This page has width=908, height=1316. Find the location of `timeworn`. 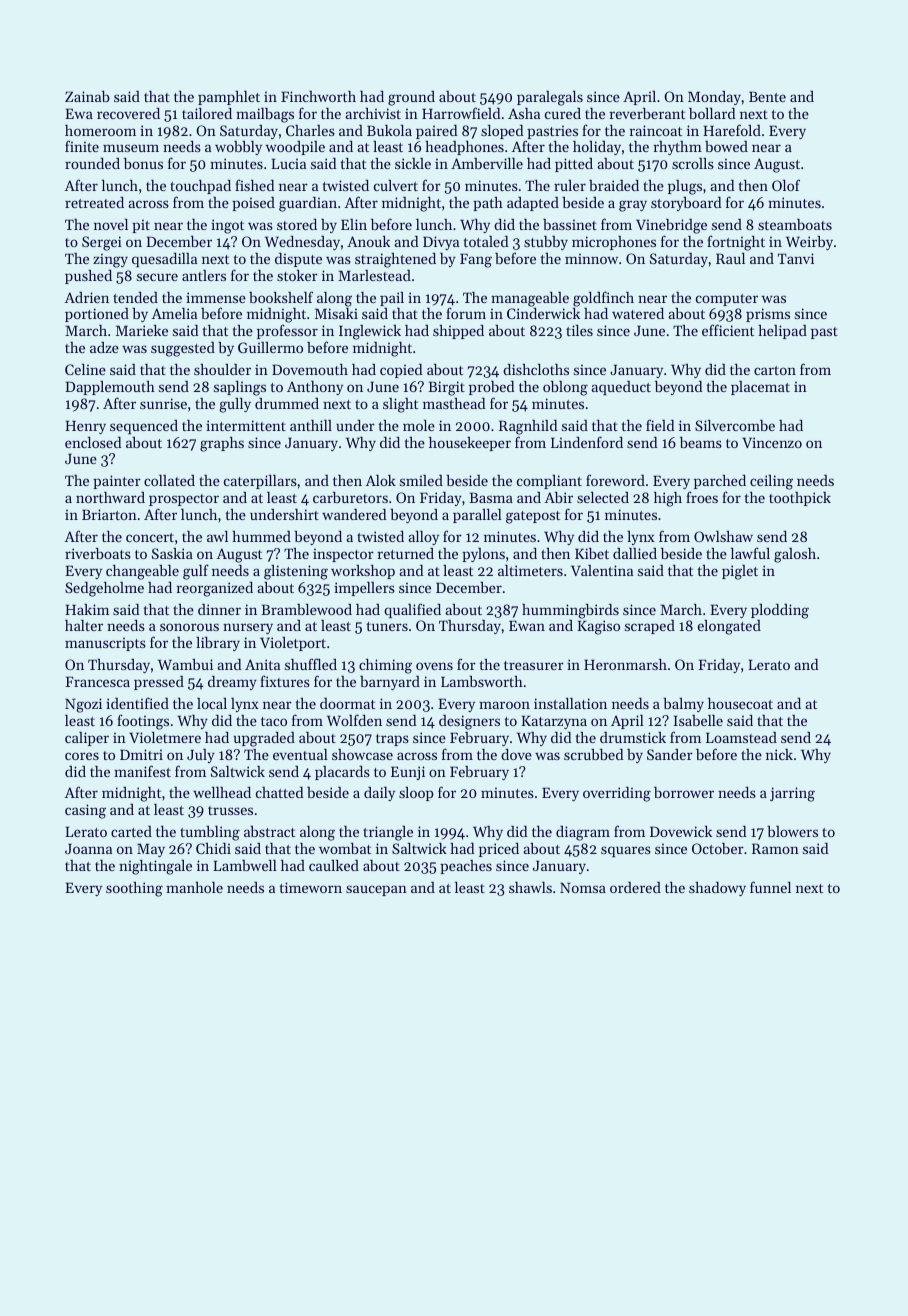

timeworn is located at coordinates (311, 887).
